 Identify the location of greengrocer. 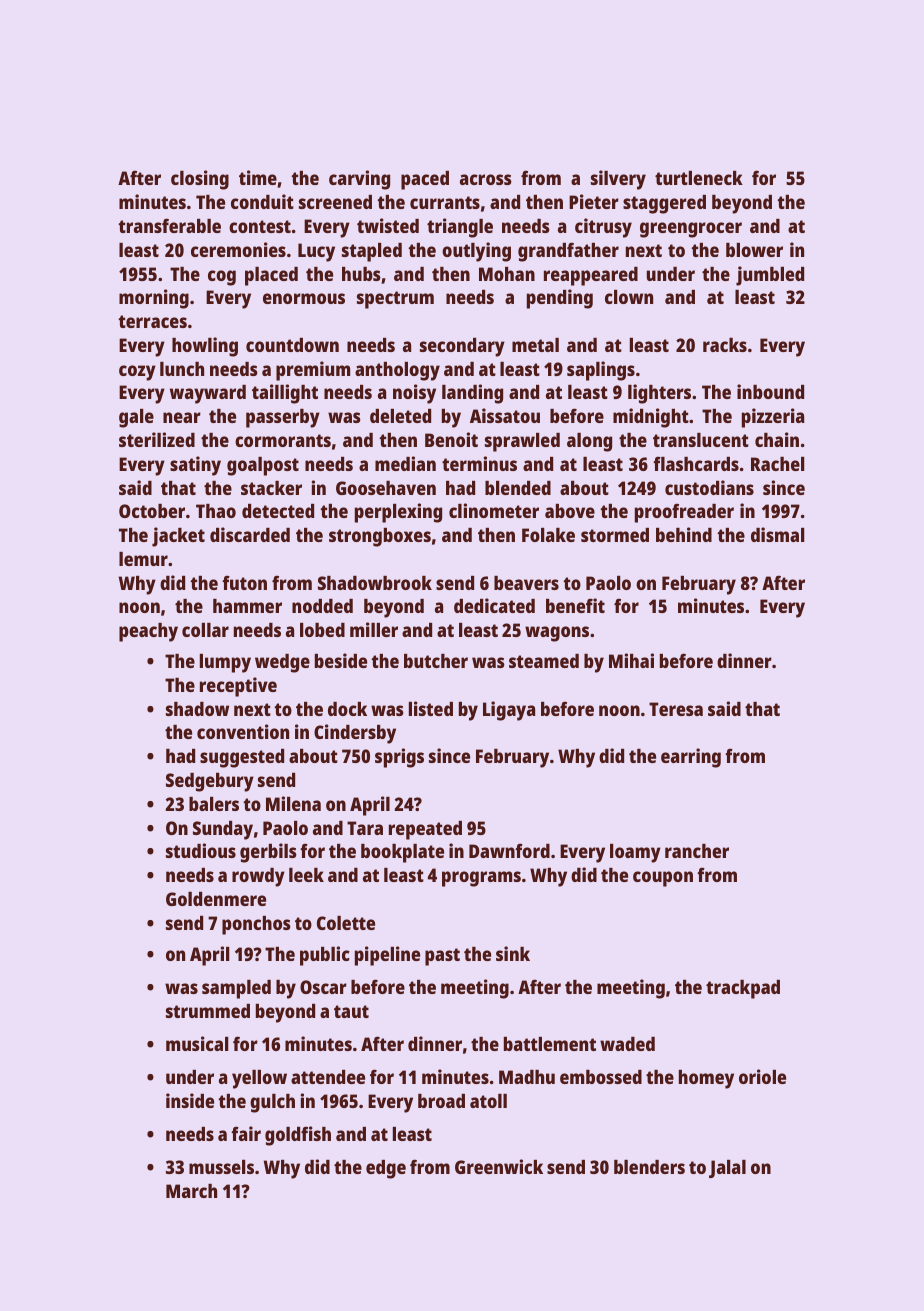
(691, 230).
